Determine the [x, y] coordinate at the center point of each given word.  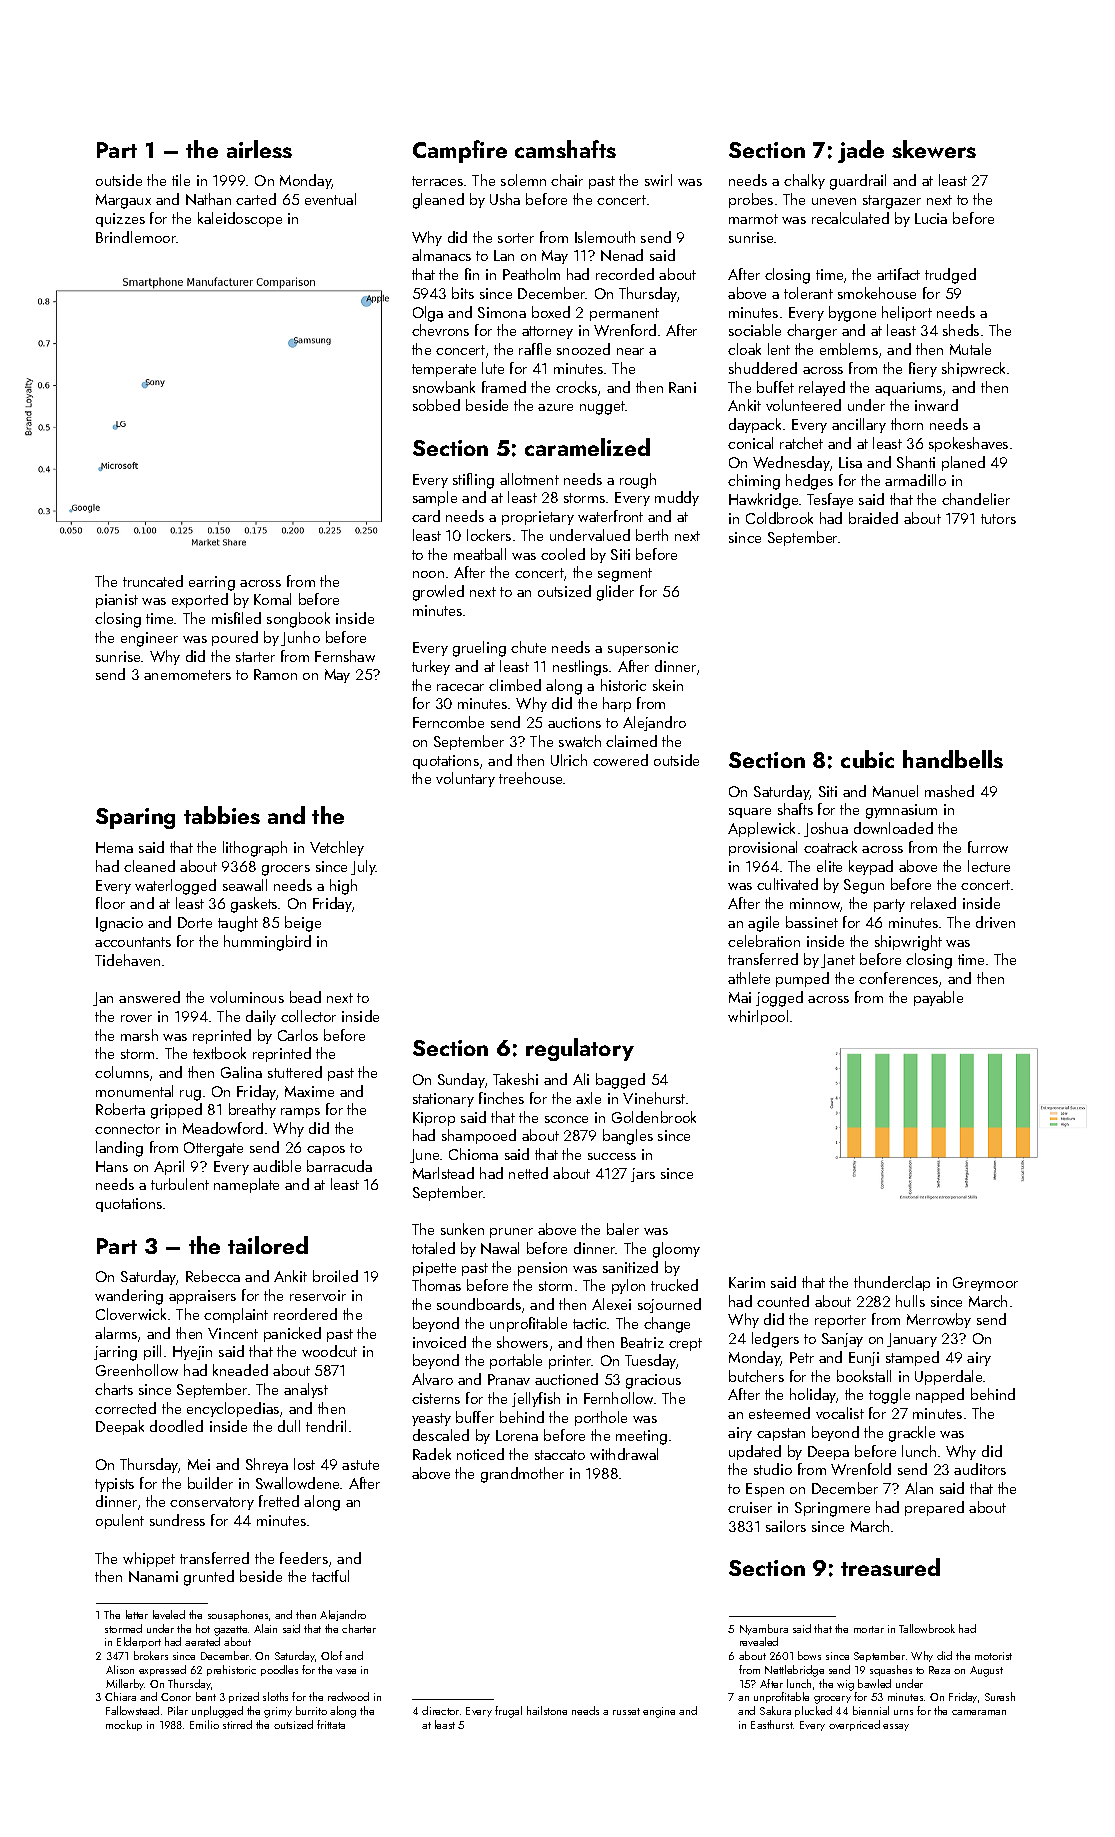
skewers [934, 149]
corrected [125, 1408]
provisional [763, 848]
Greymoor [985, 1284]
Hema [114, 847]
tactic [589, 1323]
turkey [431, 667]
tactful [330, 1576]
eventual [330, 199]
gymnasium [901, 811]
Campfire [460, 151]
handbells [953, 759]
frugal [508, 1712]
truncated [153, 581]
